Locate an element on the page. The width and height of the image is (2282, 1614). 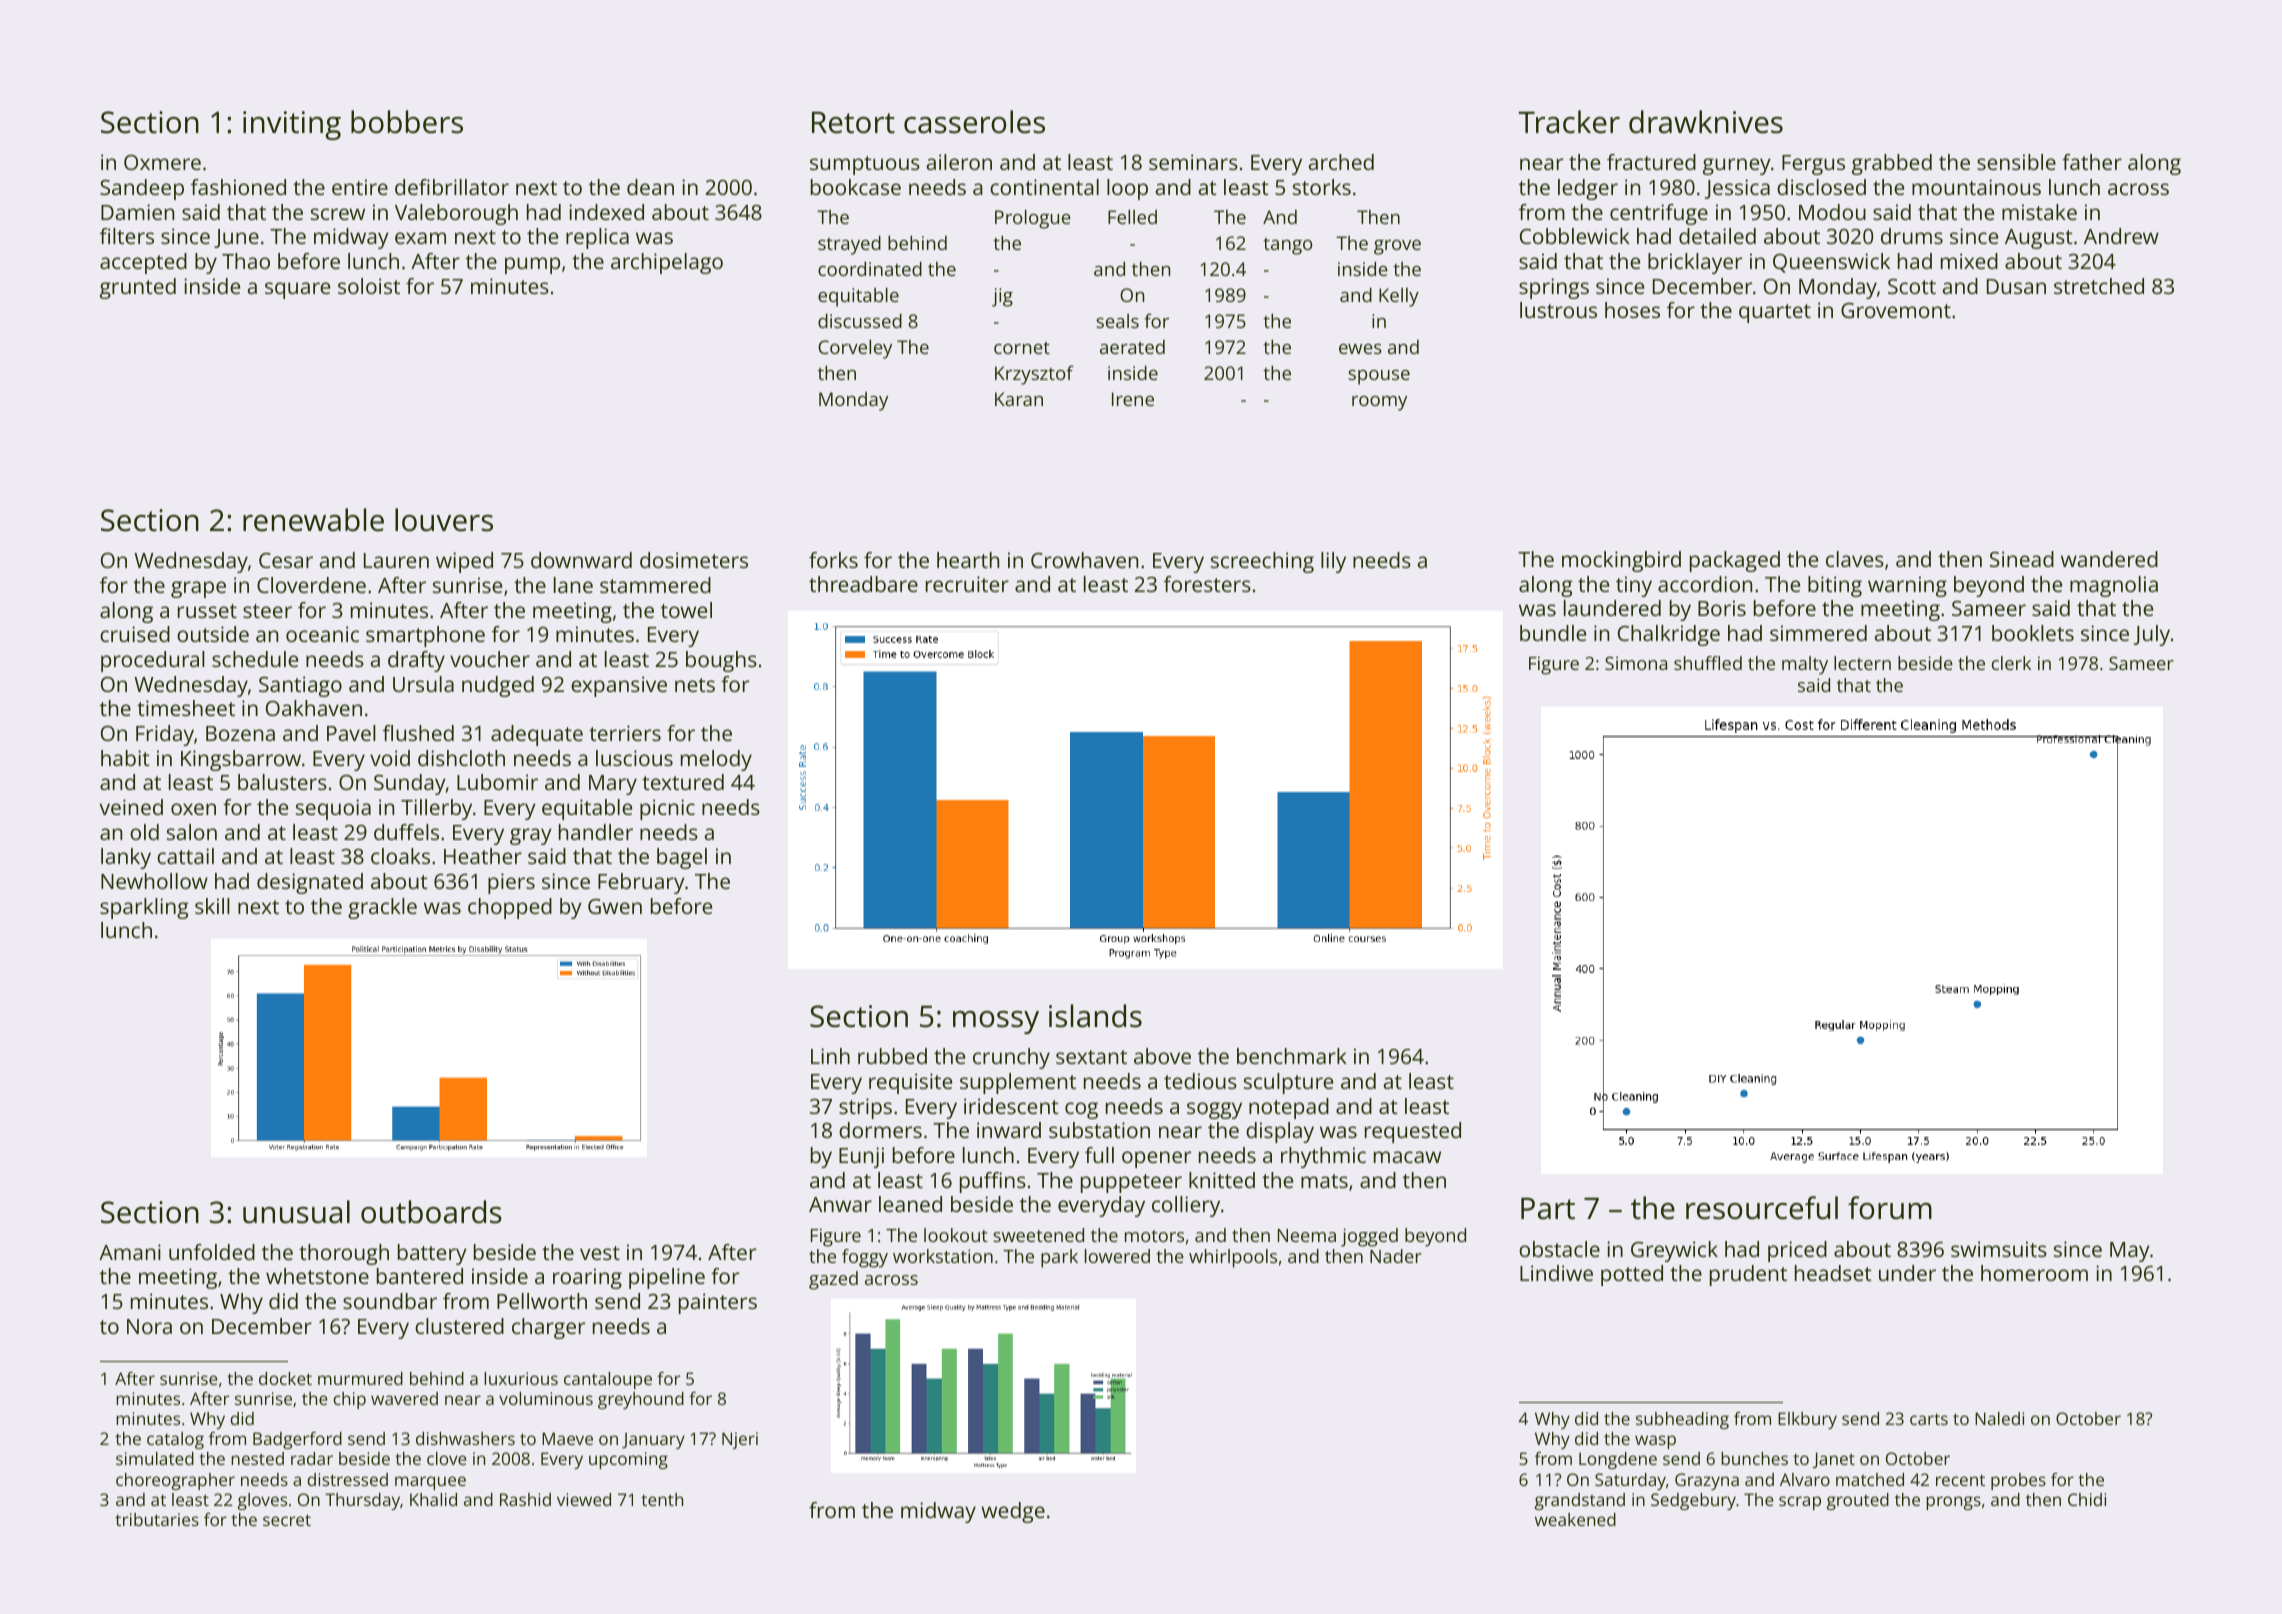
Andrew is located at coordinates (2121, 236).
